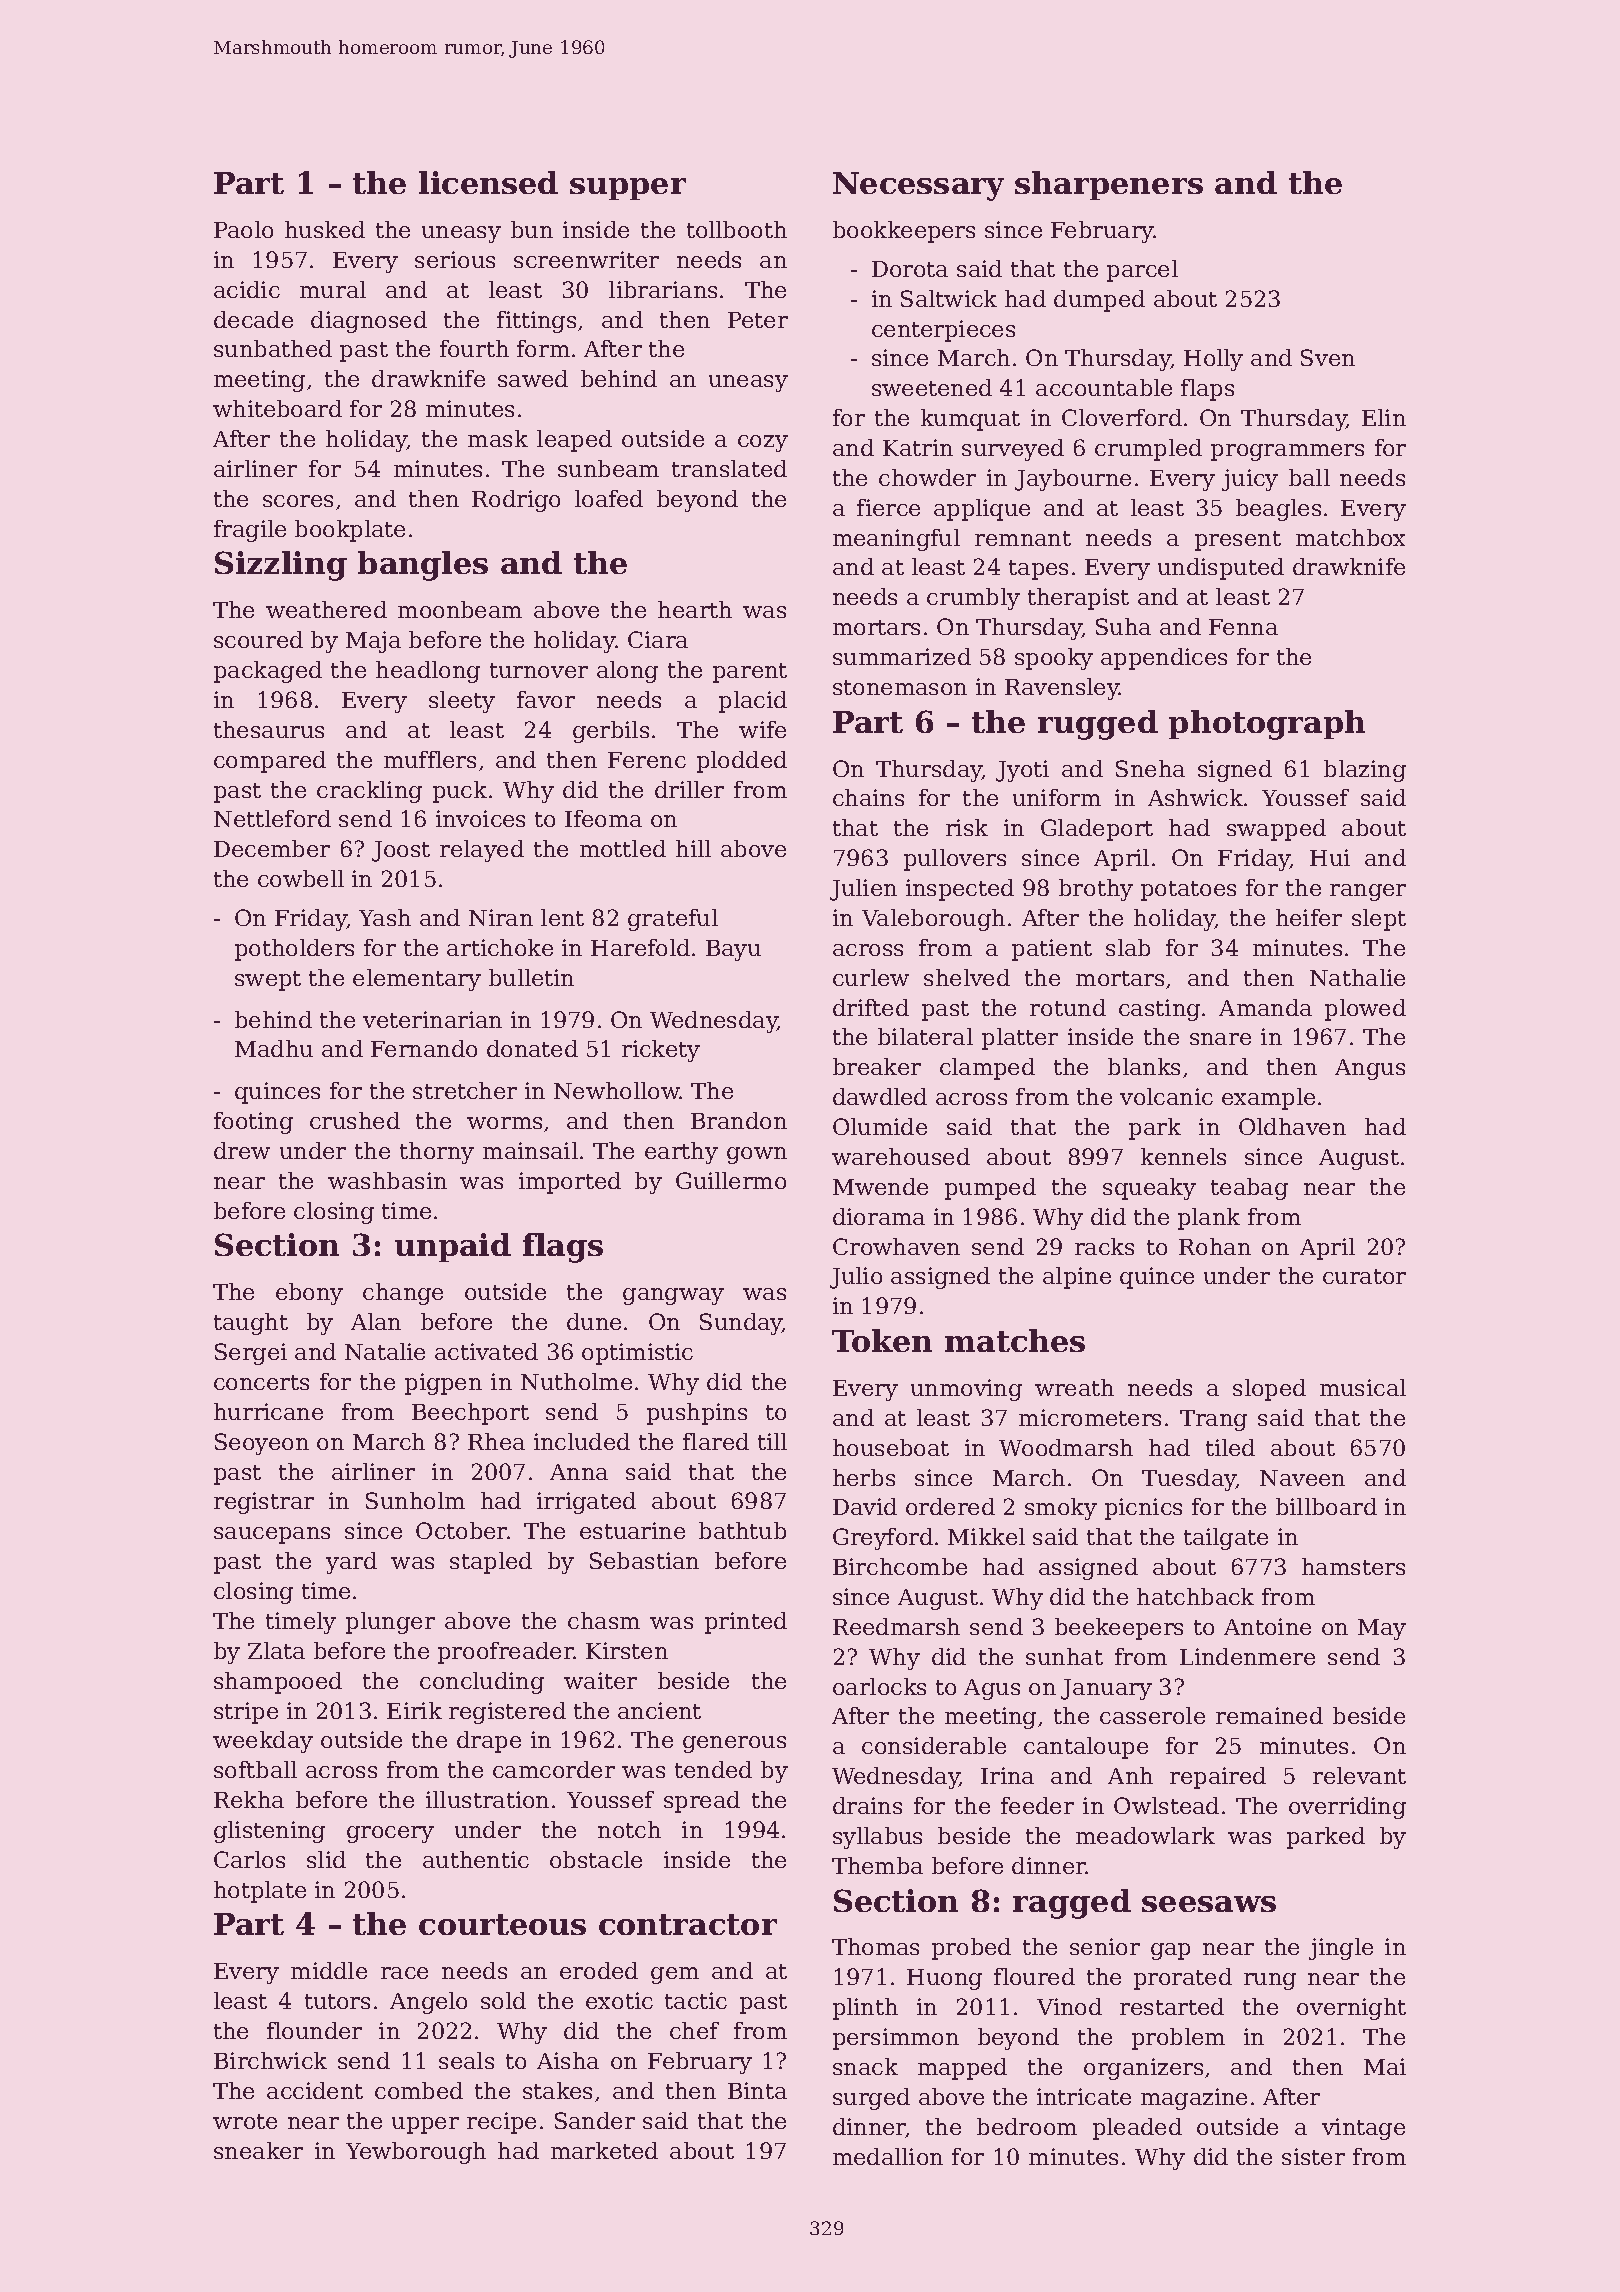 This page has width=1620, height=2292. What do you see at coordinates (1268, 1099) in the page?
I see `example` at bounding box center [1268, 1099].
